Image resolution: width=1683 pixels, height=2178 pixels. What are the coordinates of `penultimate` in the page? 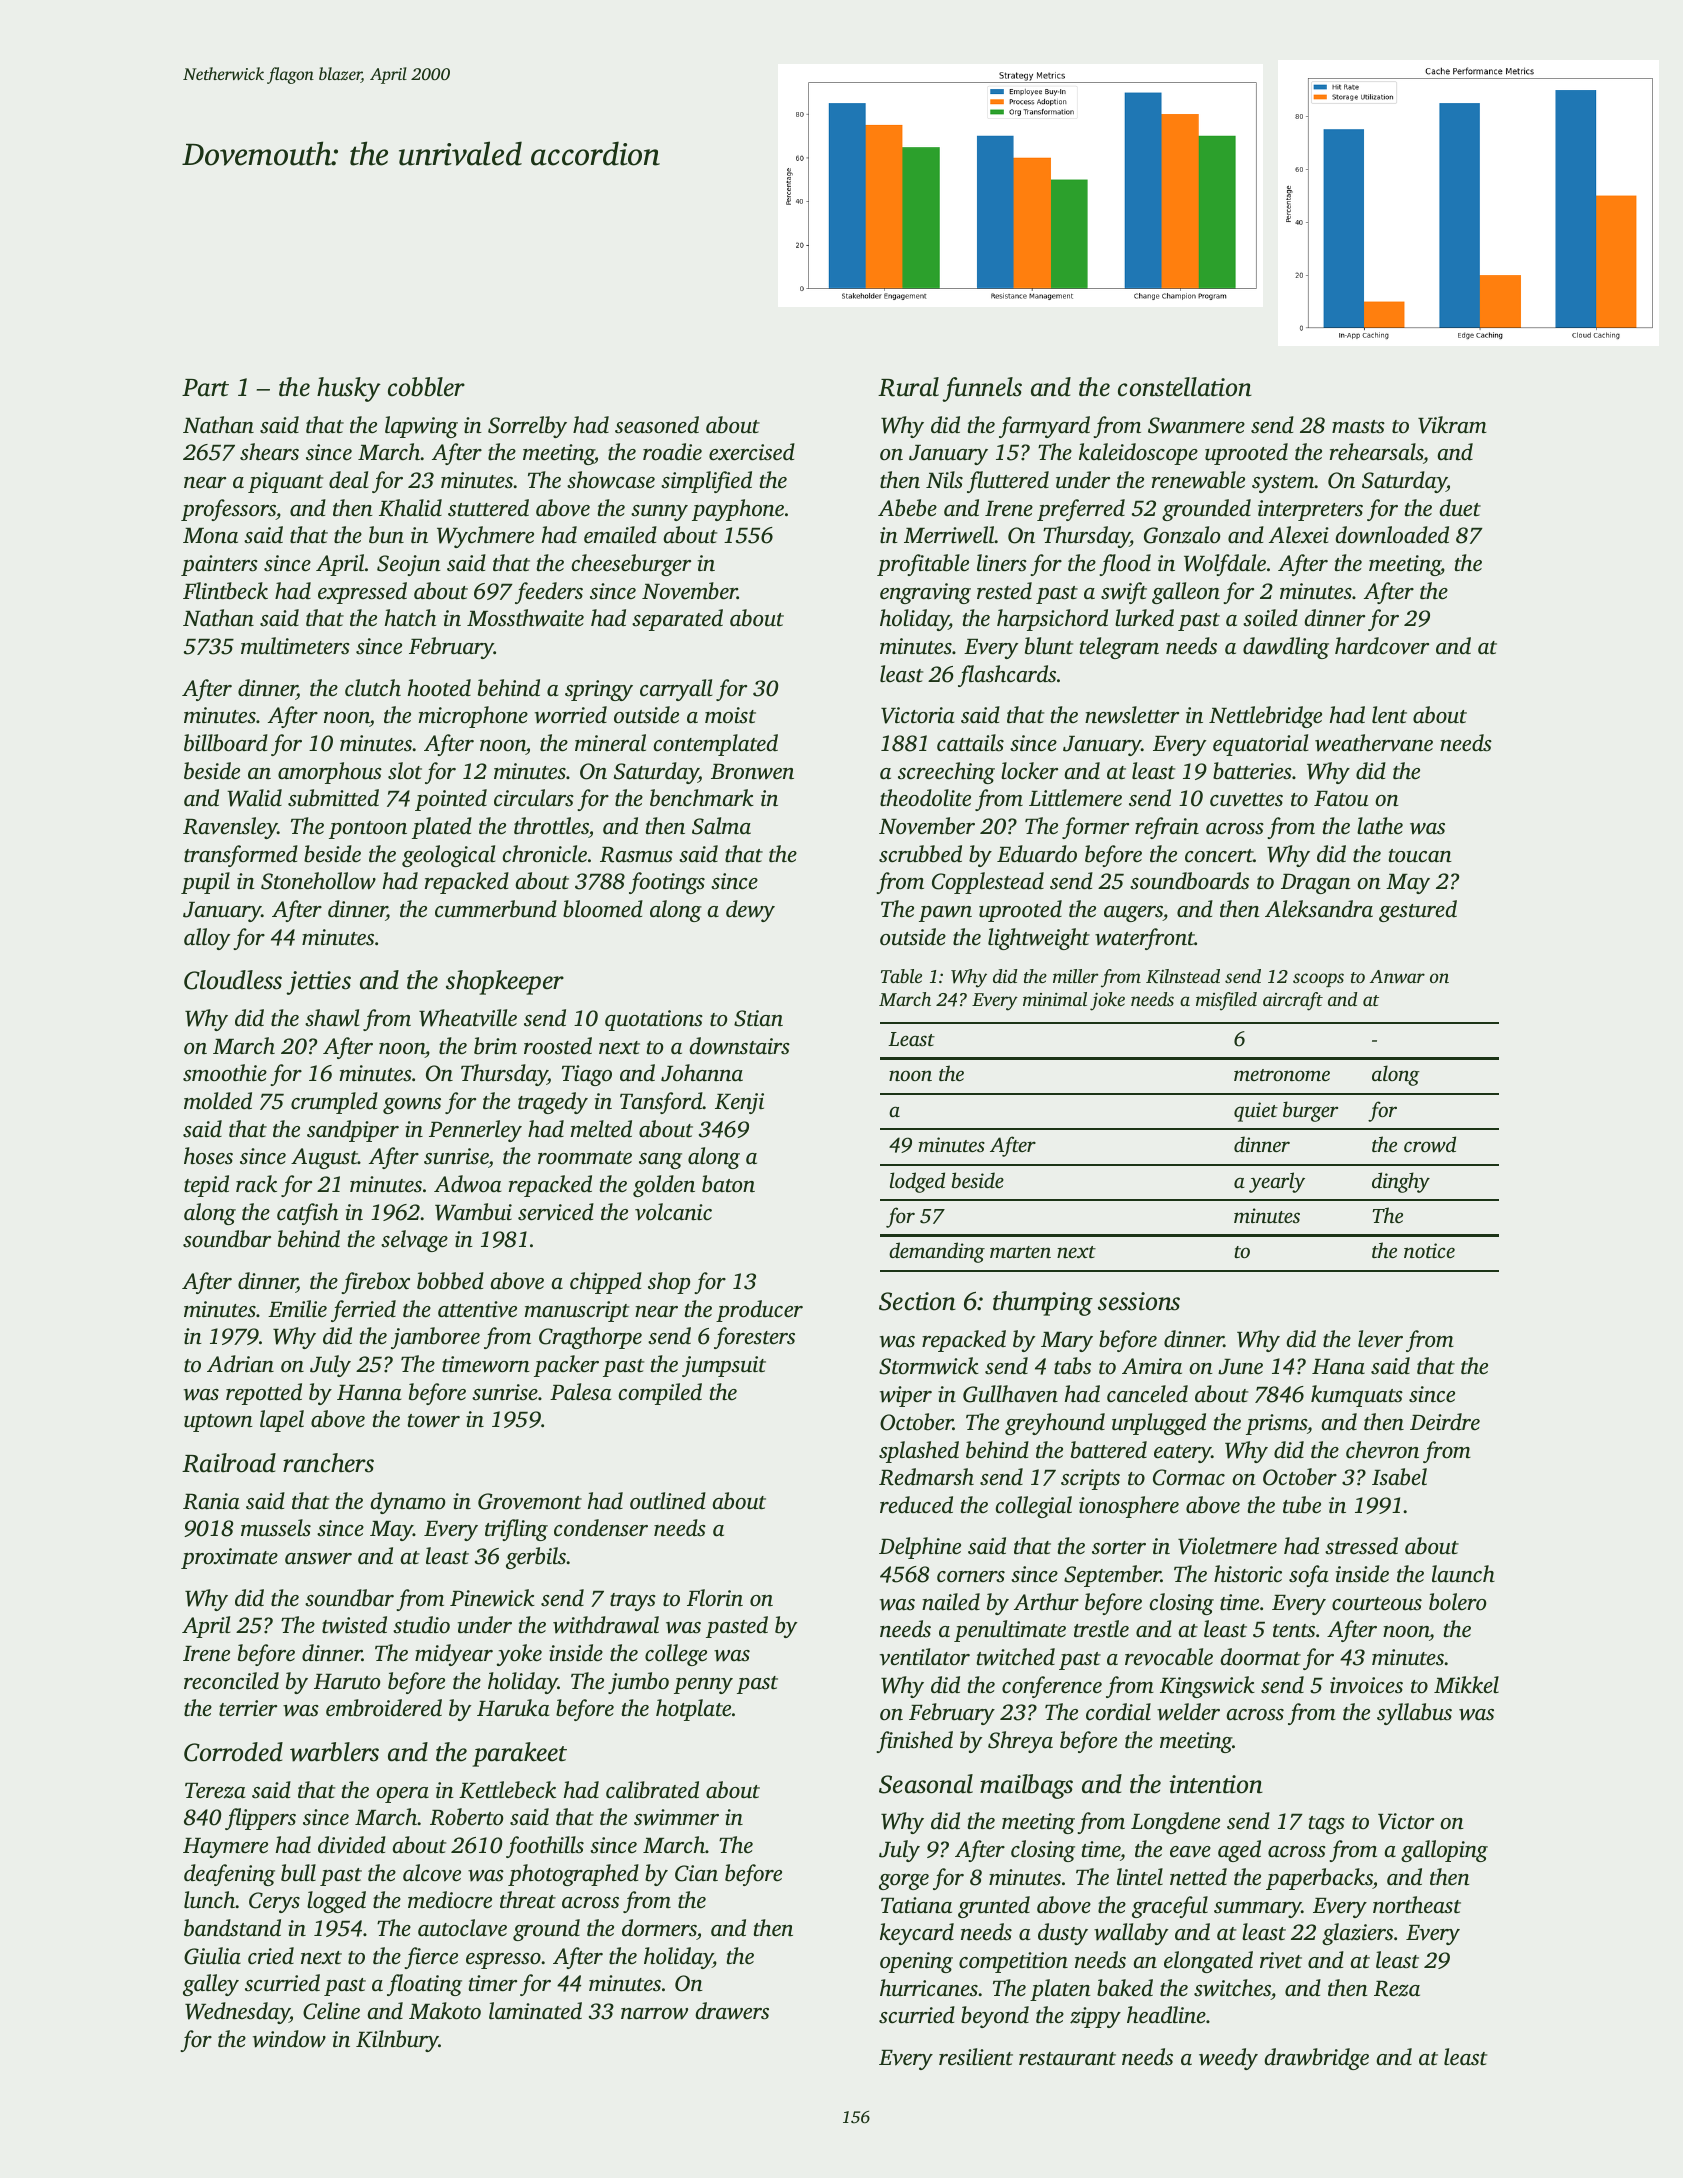 It's located at (1010, 1631).
